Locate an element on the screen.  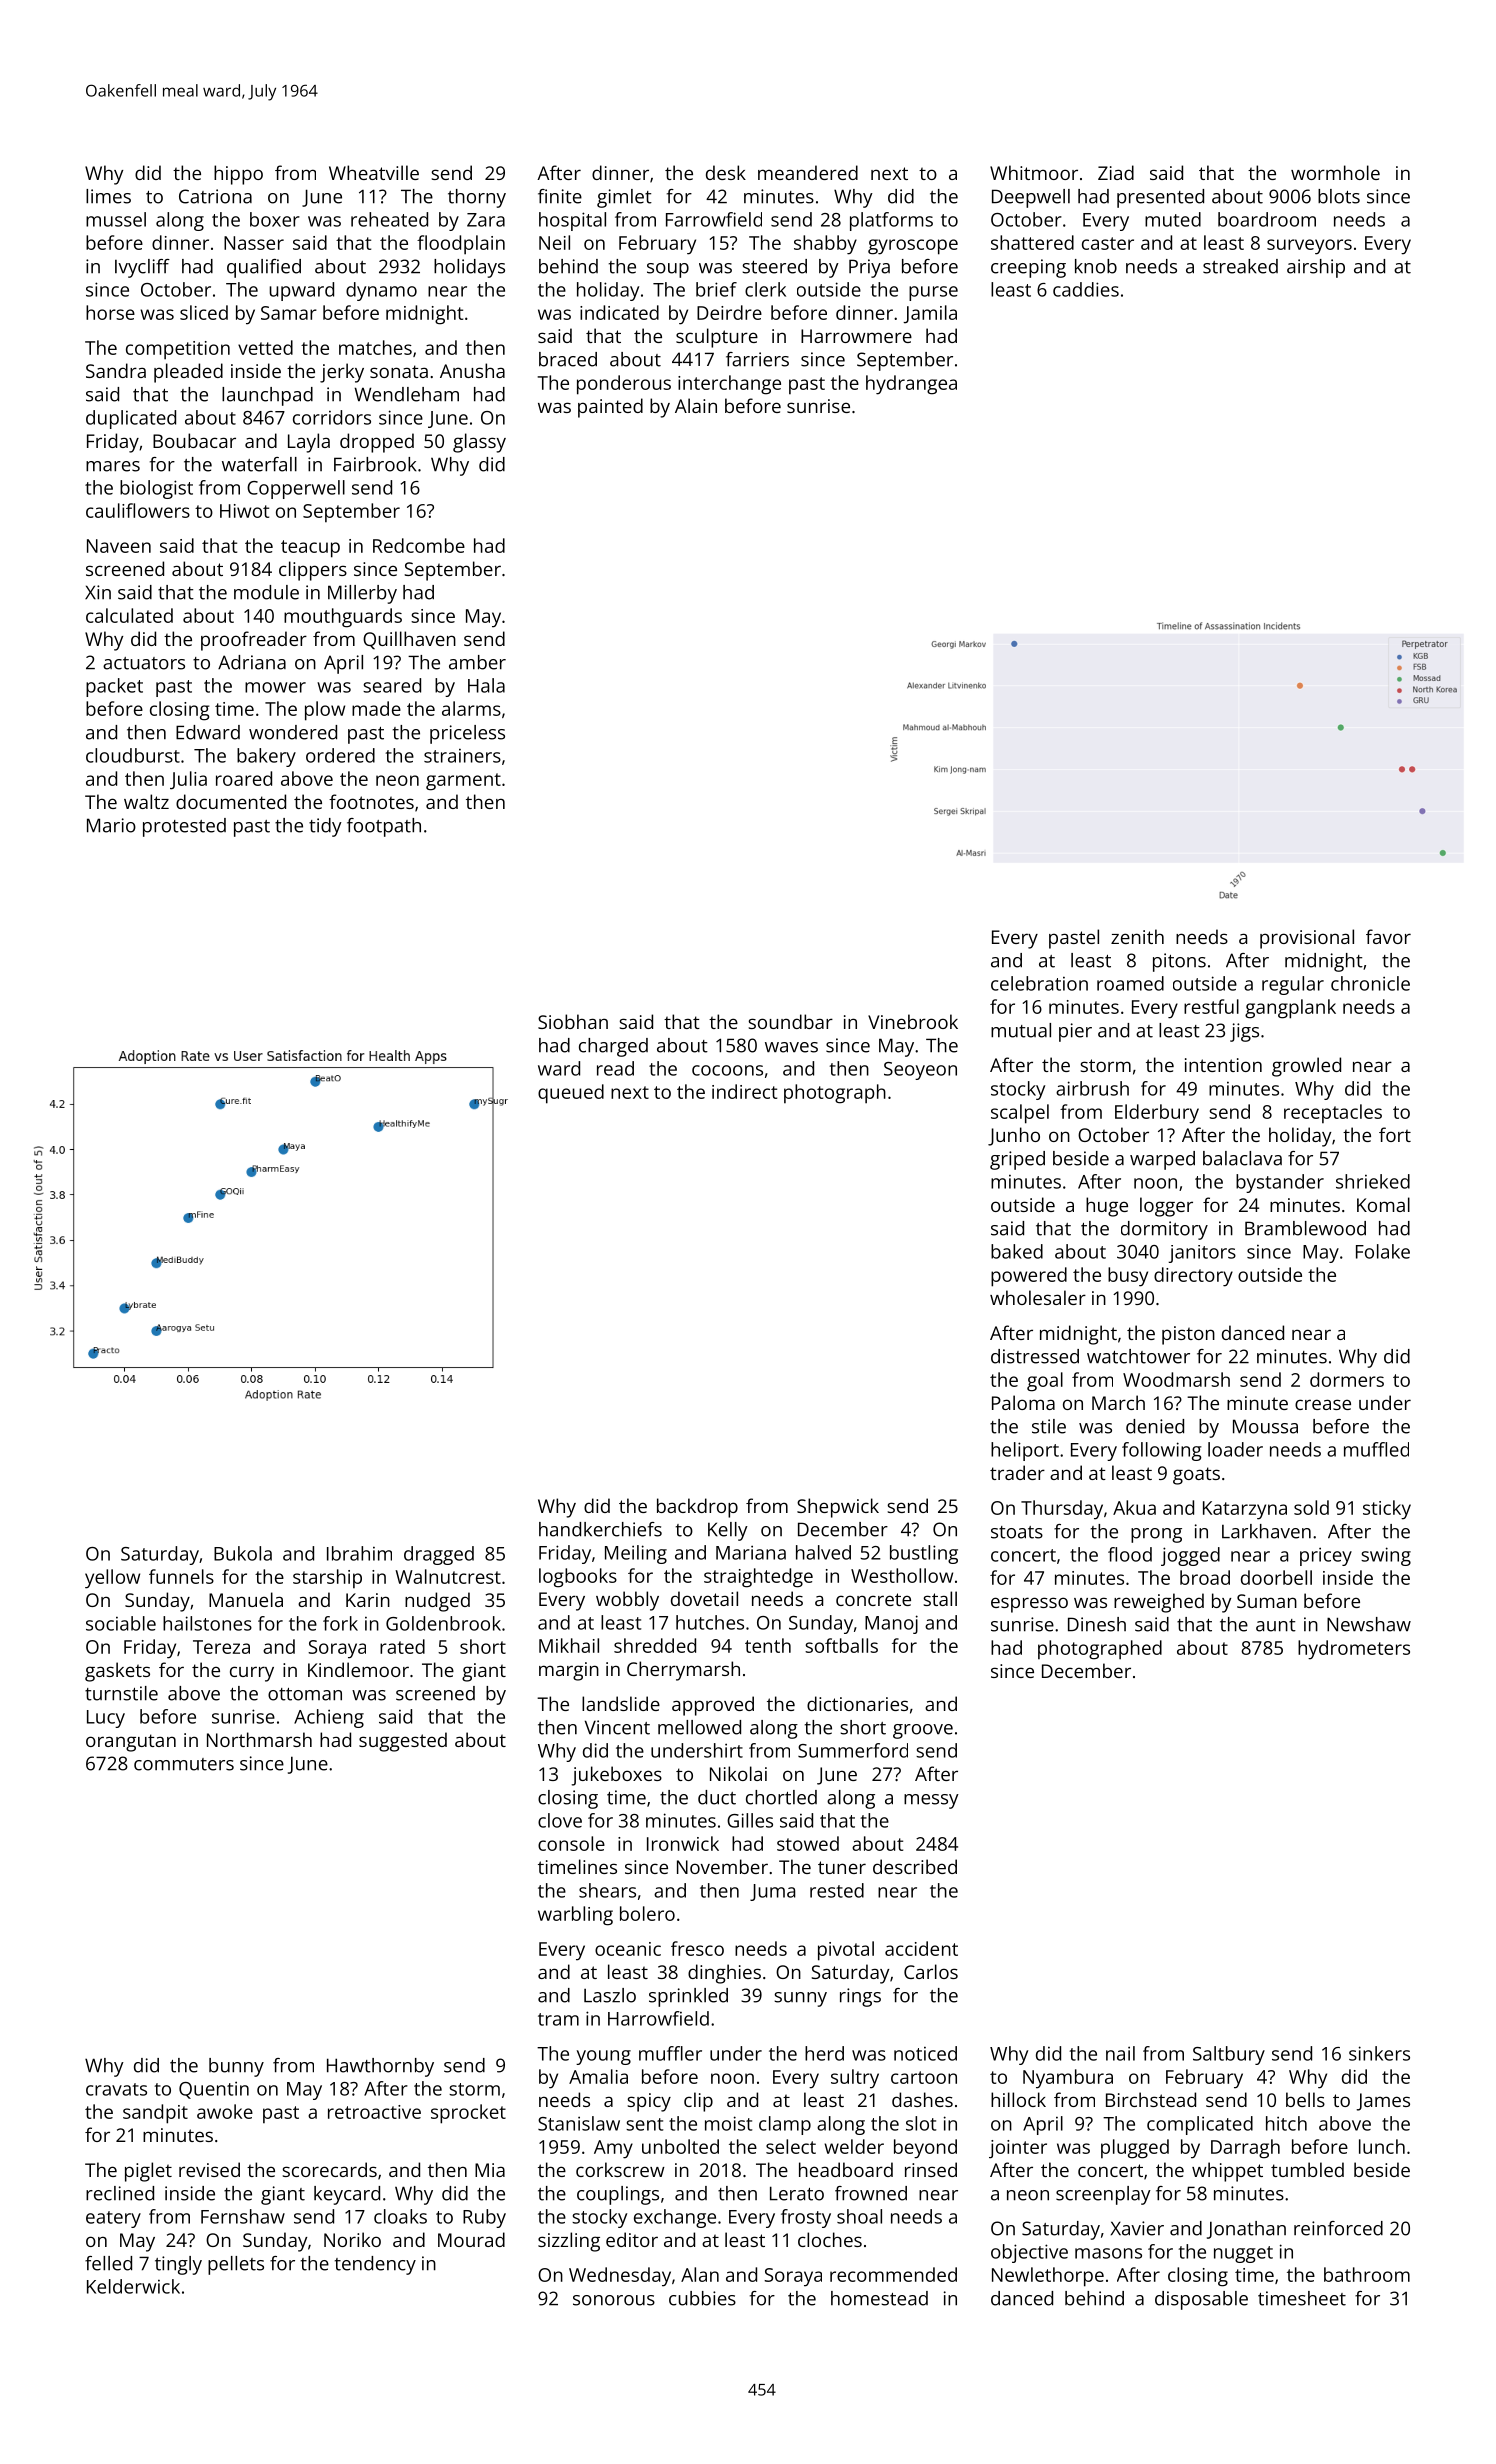
Adriana is located at coordinates (252, 662).
